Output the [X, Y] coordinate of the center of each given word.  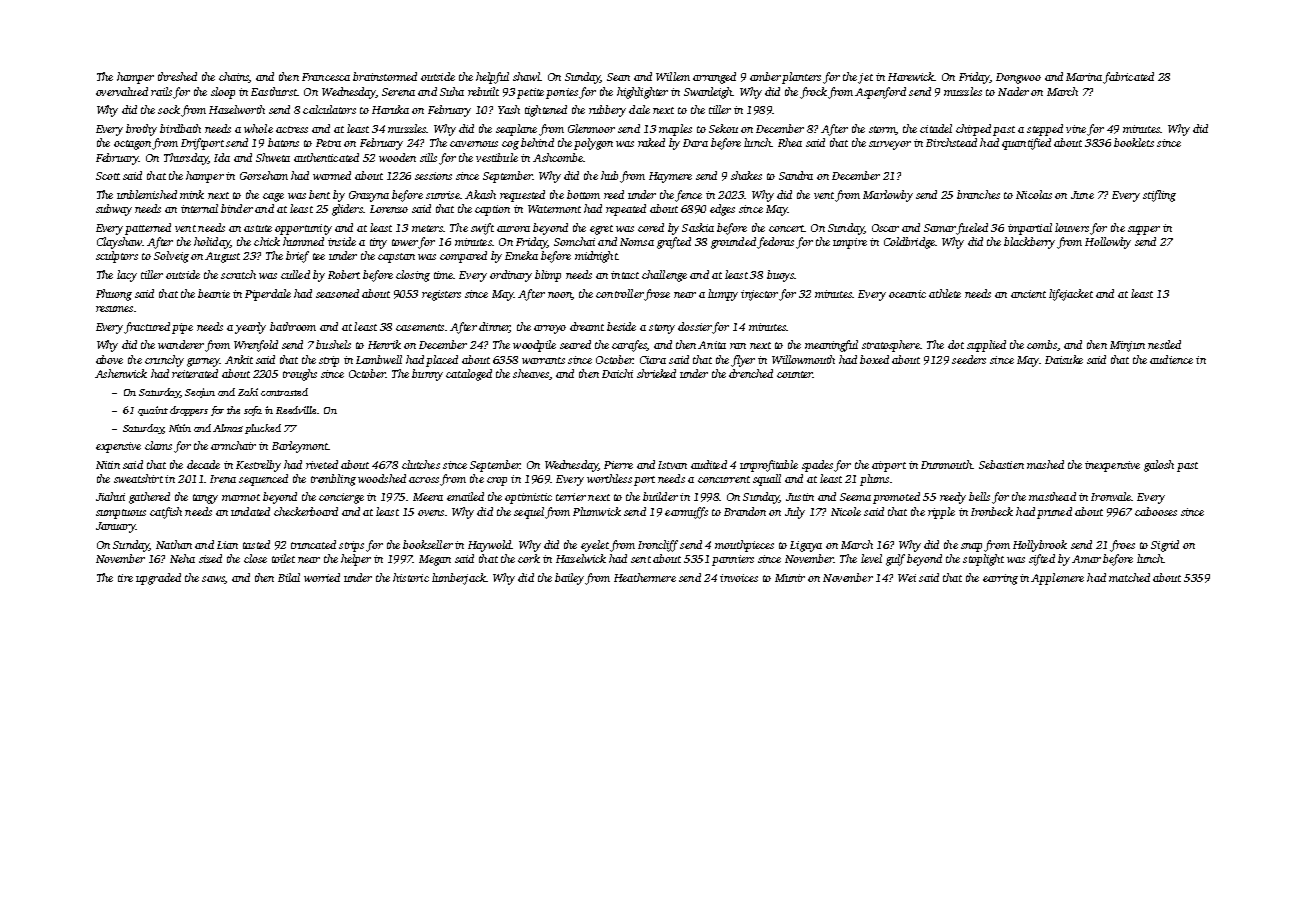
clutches [421, 464]
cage [273, 197]
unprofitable [769, 466]
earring [1000, 579]
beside [621, 326]
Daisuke [1064, 359]
